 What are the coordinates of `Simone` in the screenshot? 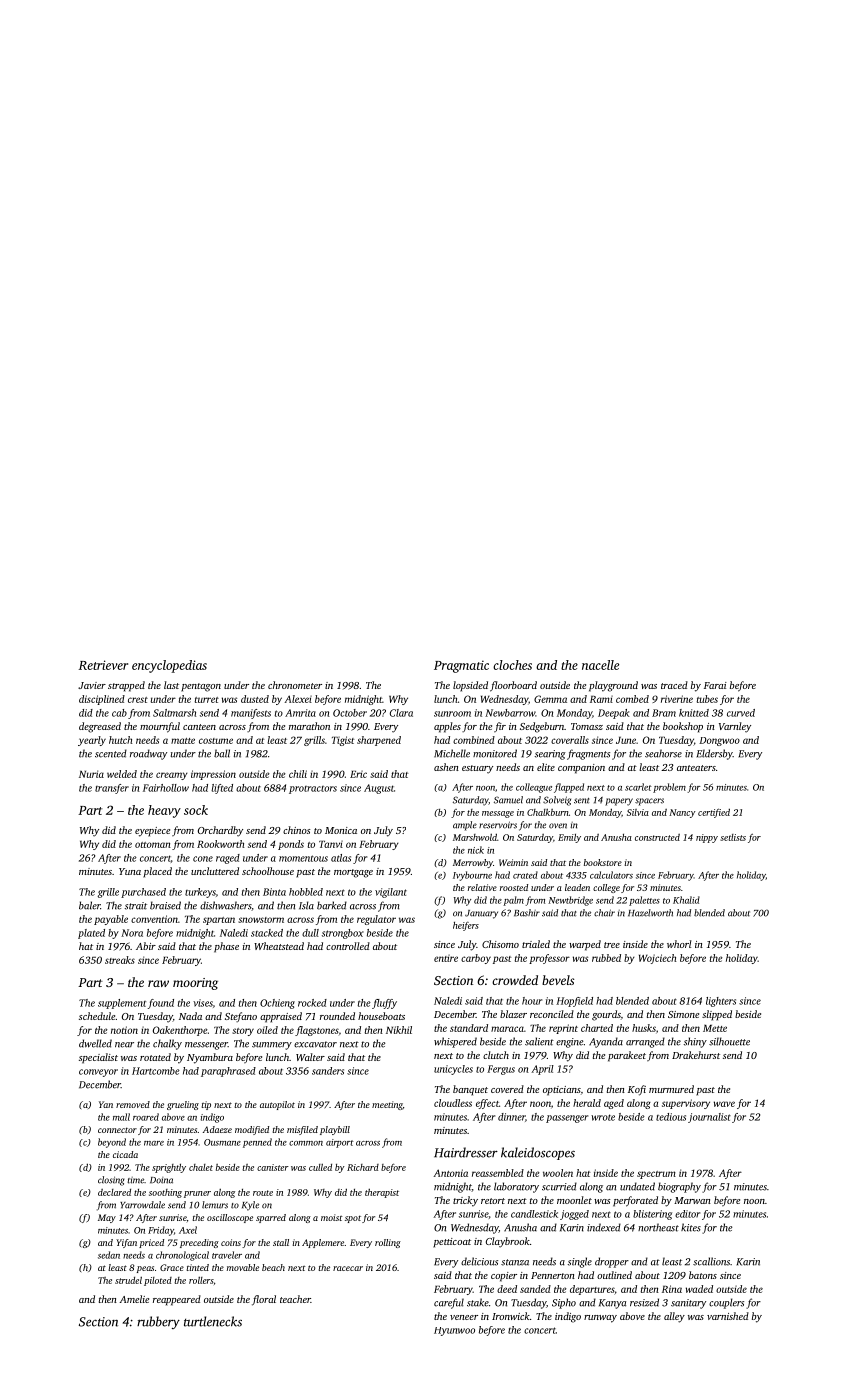 It's located at (683, 1014).
